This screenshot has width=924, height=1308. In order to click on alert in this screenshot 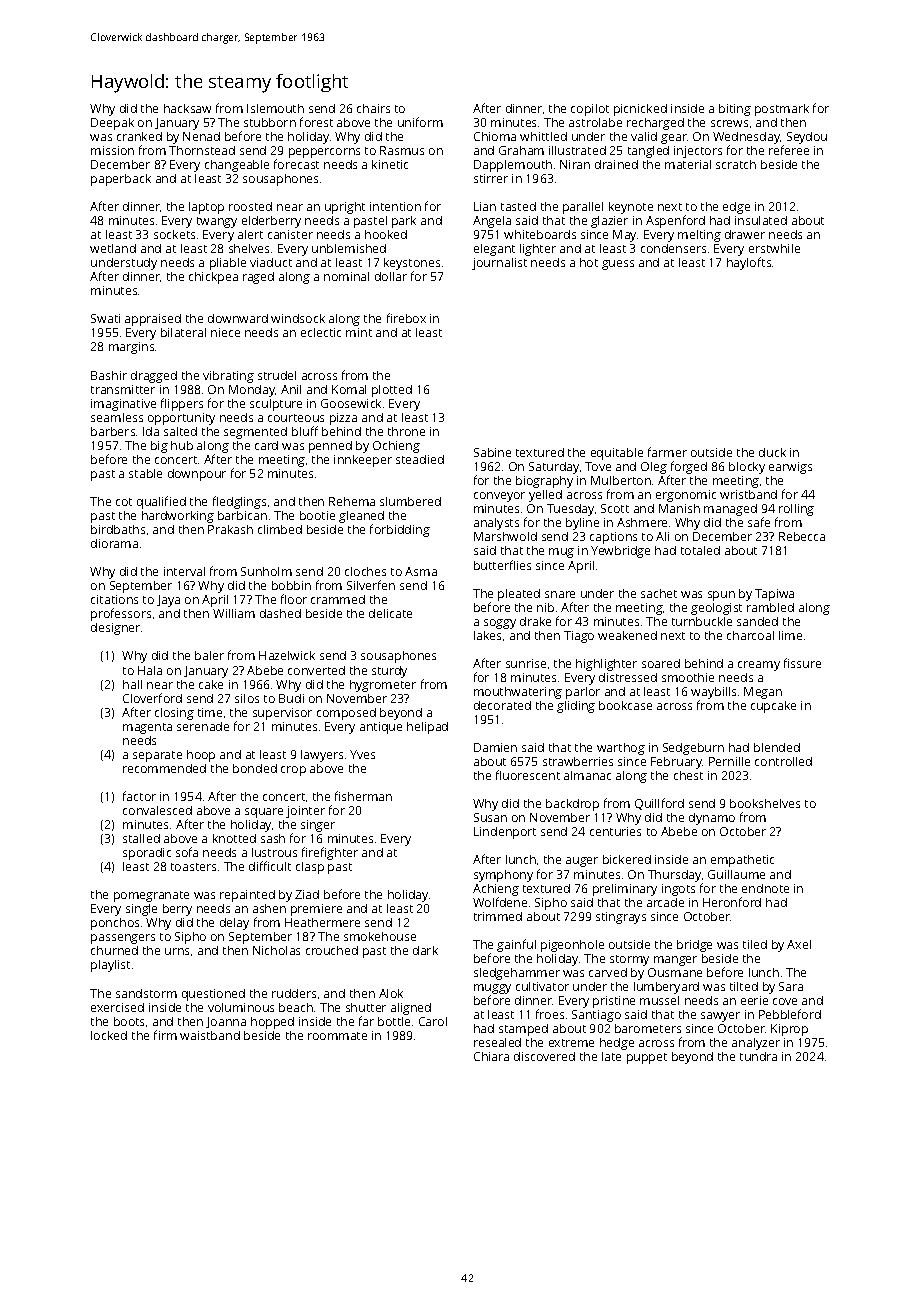, I will do `click(250, 234)`.
